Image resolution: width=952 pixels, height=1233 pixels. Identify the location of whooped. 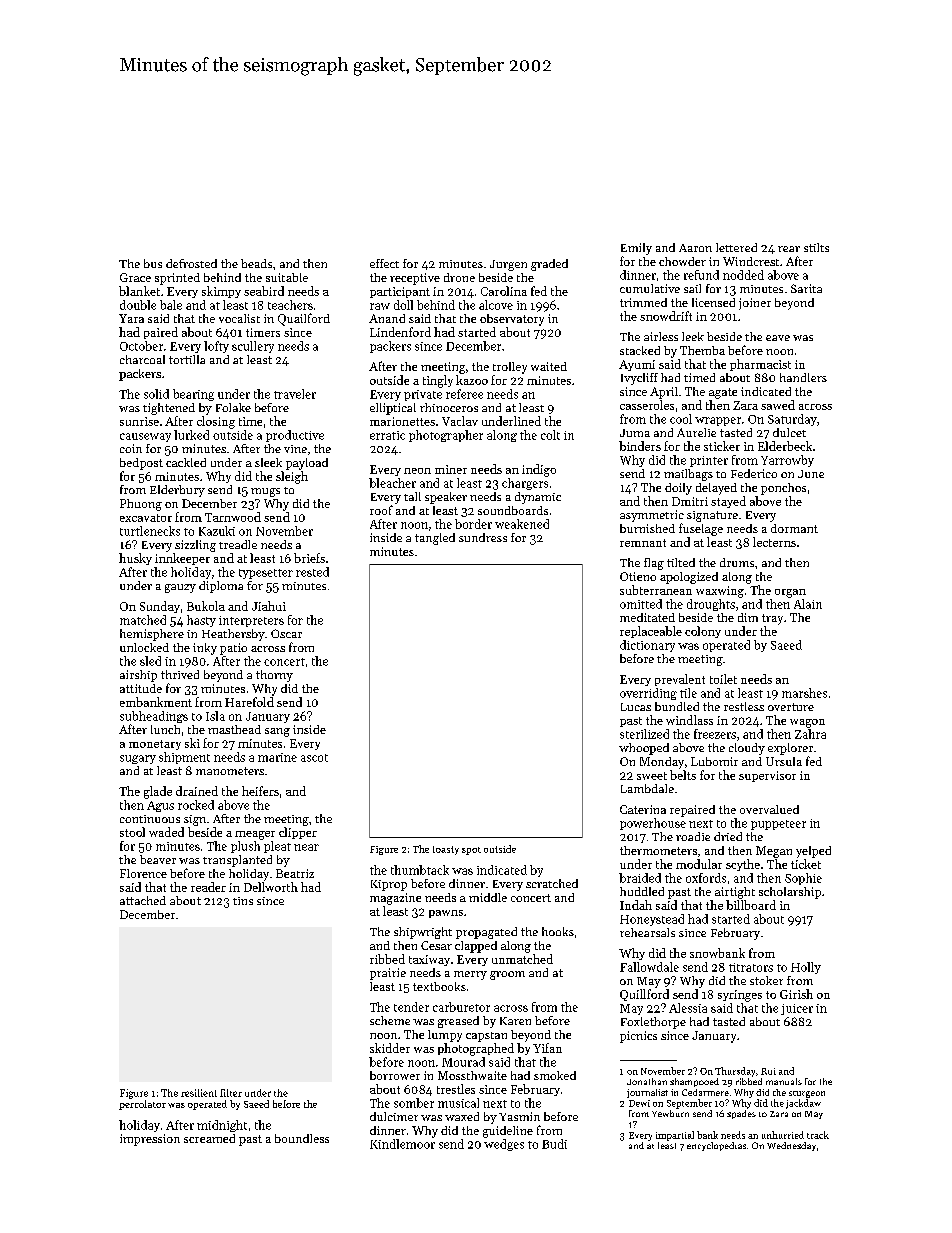
(644, 749).
